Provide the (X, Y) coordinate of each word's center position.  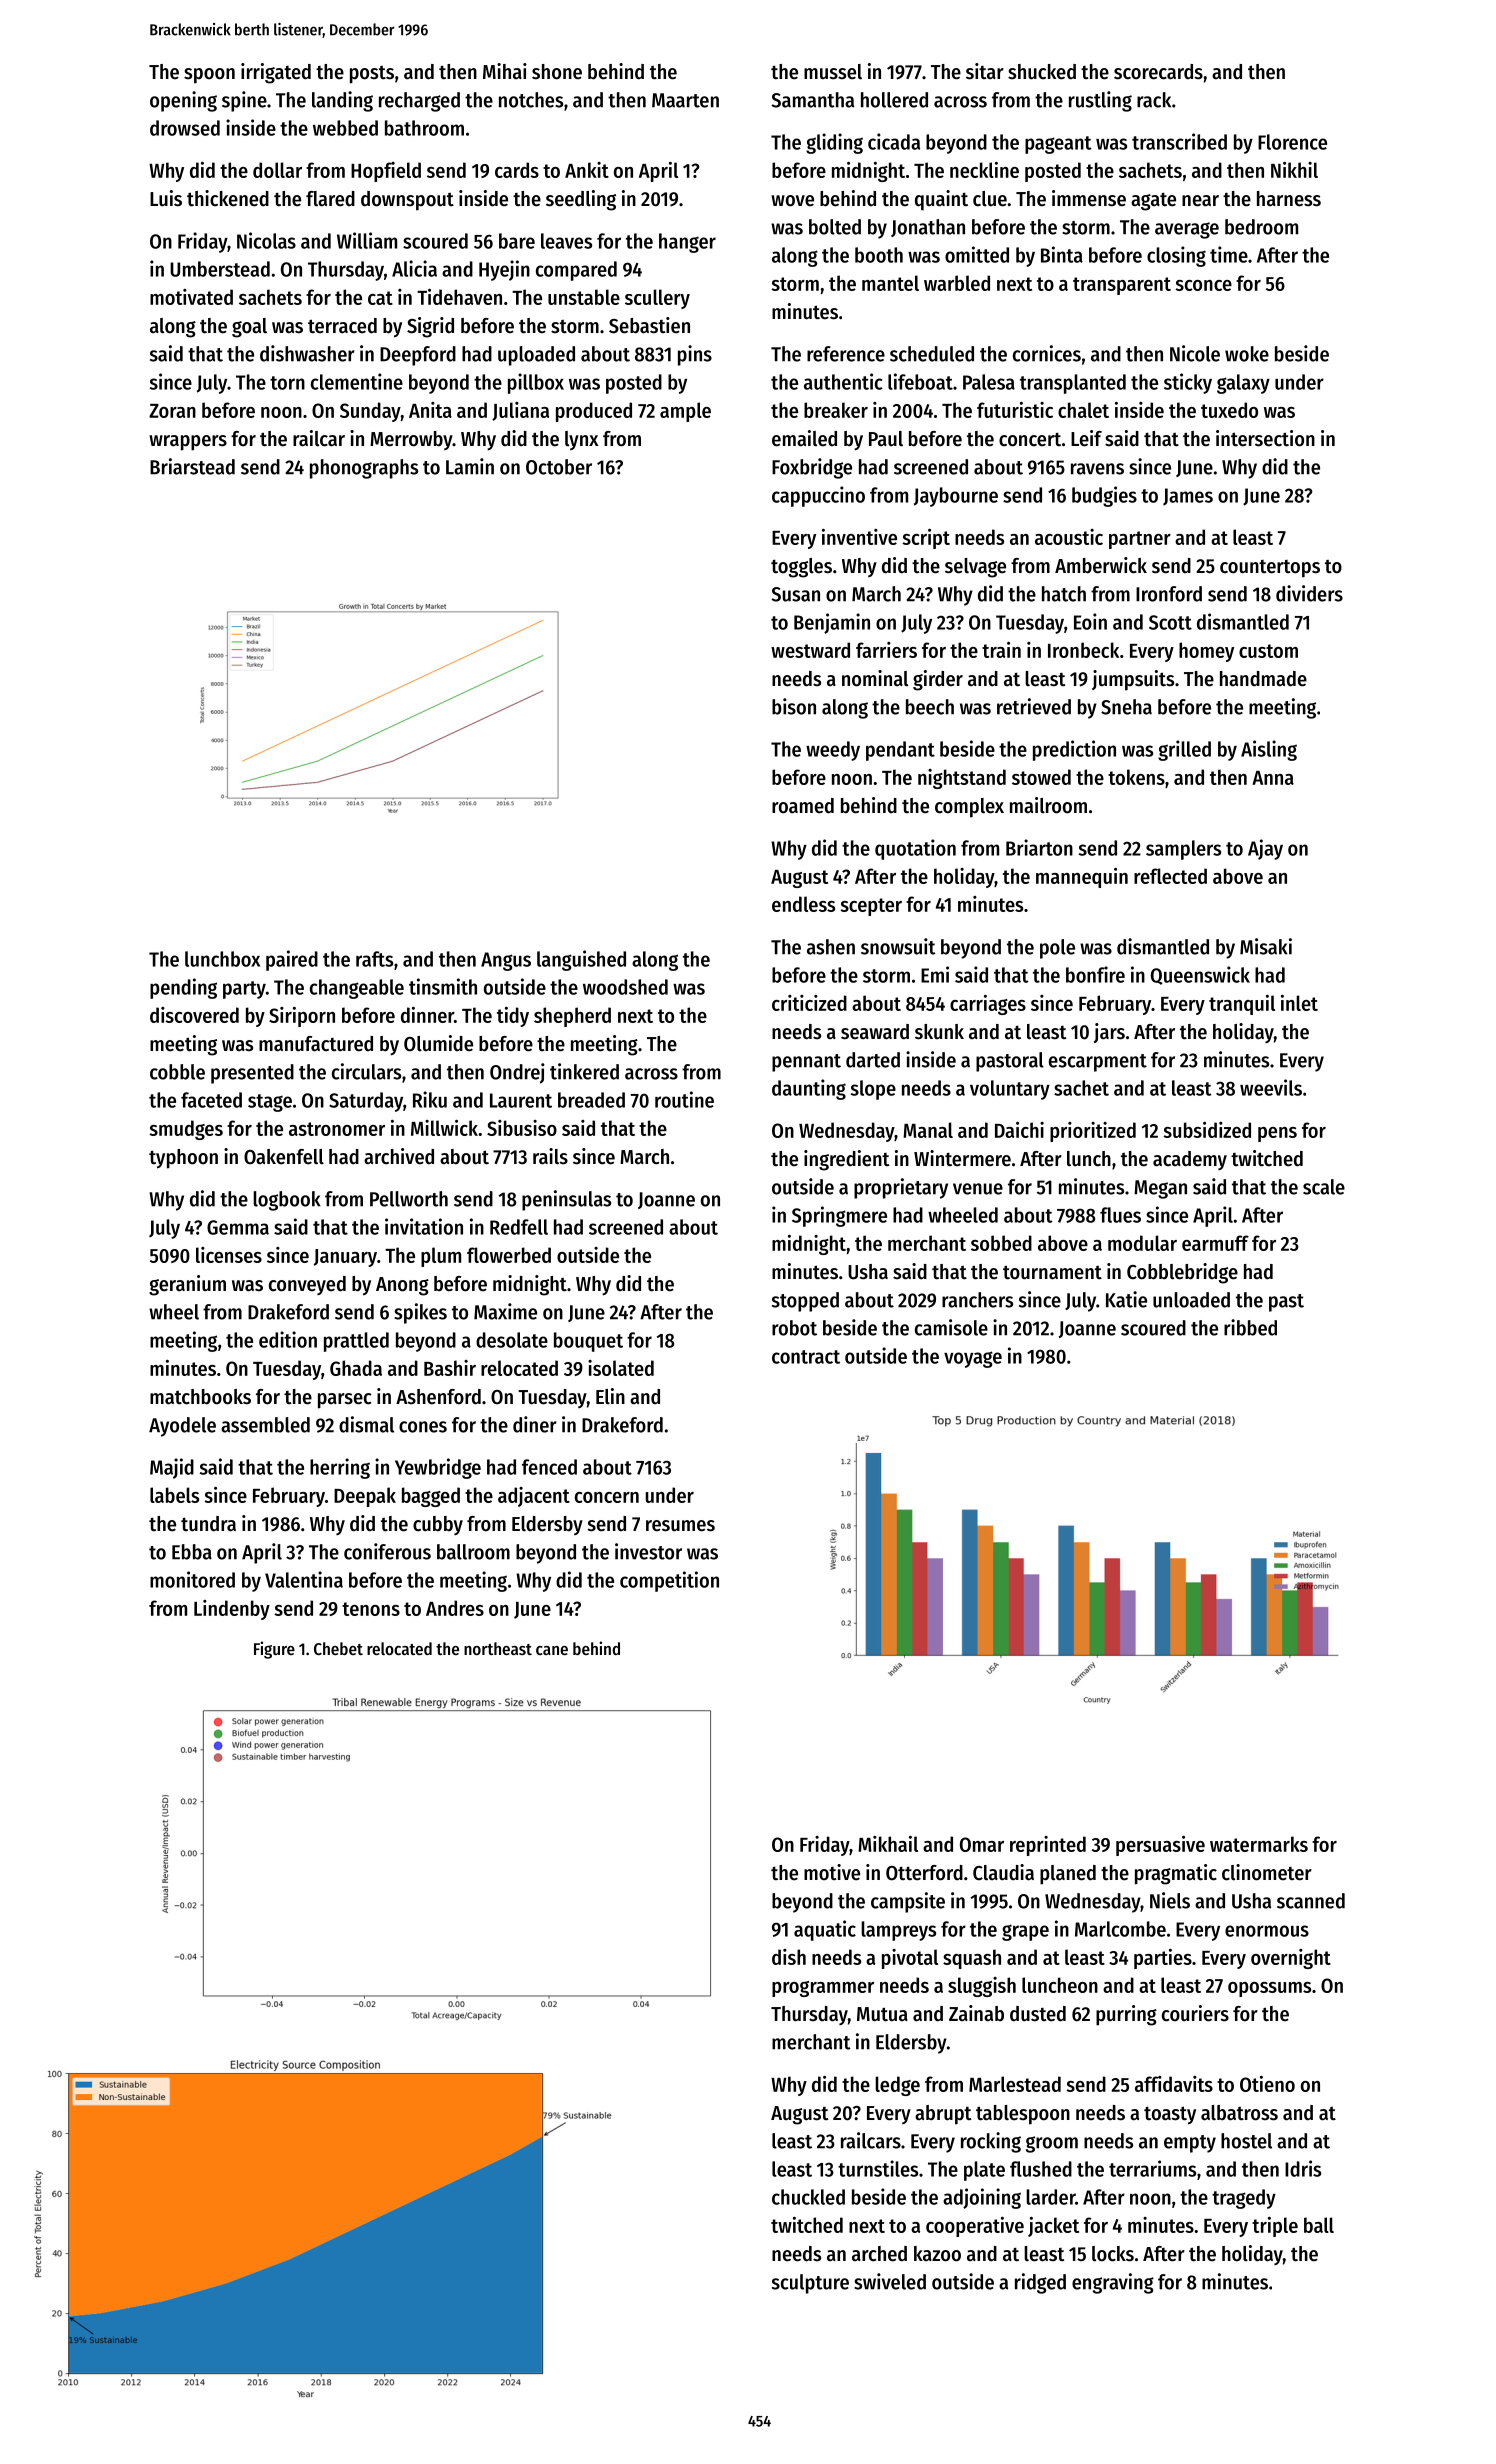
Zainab (976, 2013)
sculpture (810, 2284)
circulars (366, 1071)
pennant (806, 1063)
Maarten (685, 100)
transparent (1122, 286)
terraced (342, 326)
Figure (274, 1650)
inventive (859, 537)
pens (1277, 1134)
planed (1068, 1875)
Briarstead (192, 466)
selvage (975, 568)
